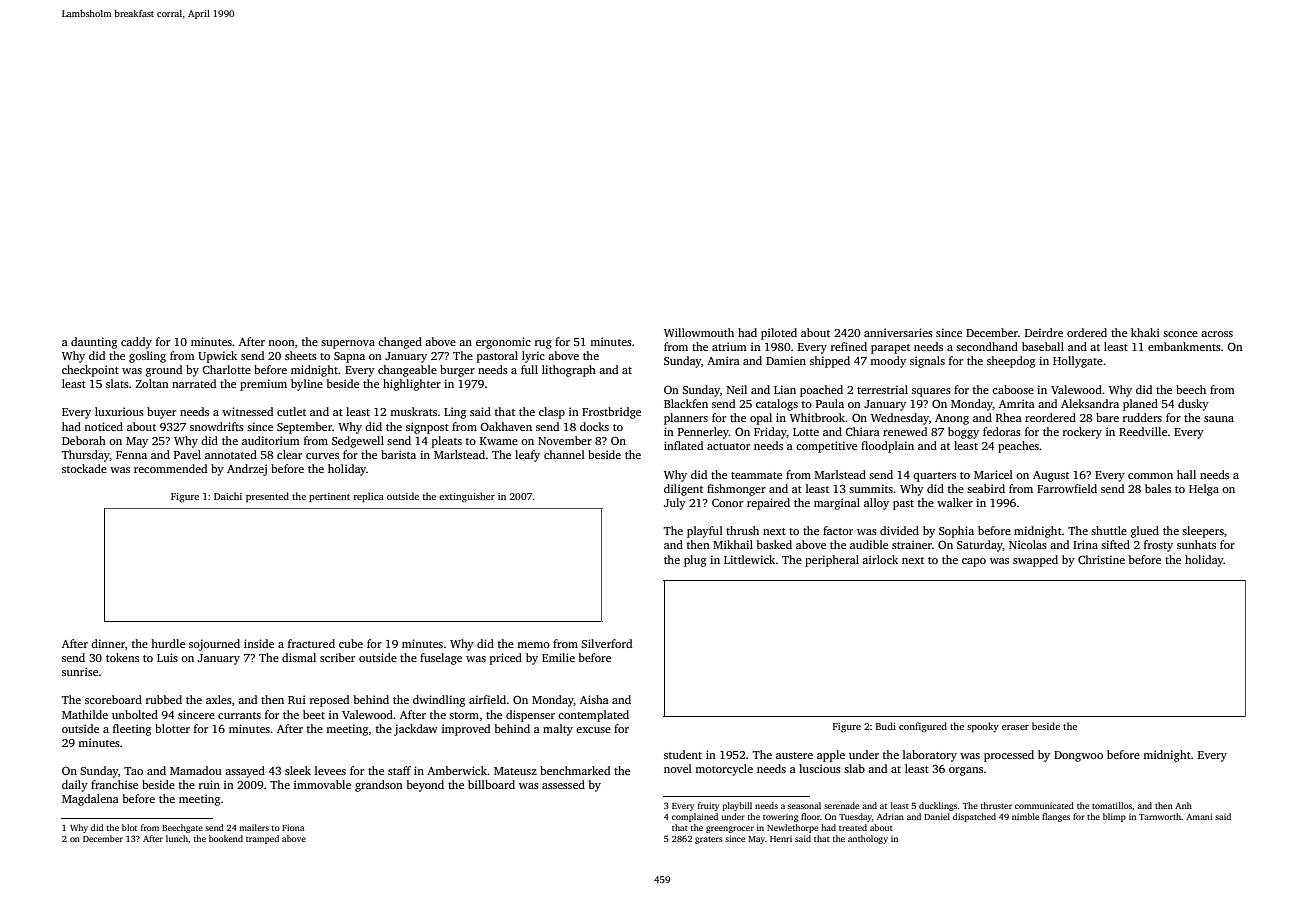 The image size is (1308, 924). Describe the element at coordinates (108, 643) in the document. I see `dinner` at that location.
